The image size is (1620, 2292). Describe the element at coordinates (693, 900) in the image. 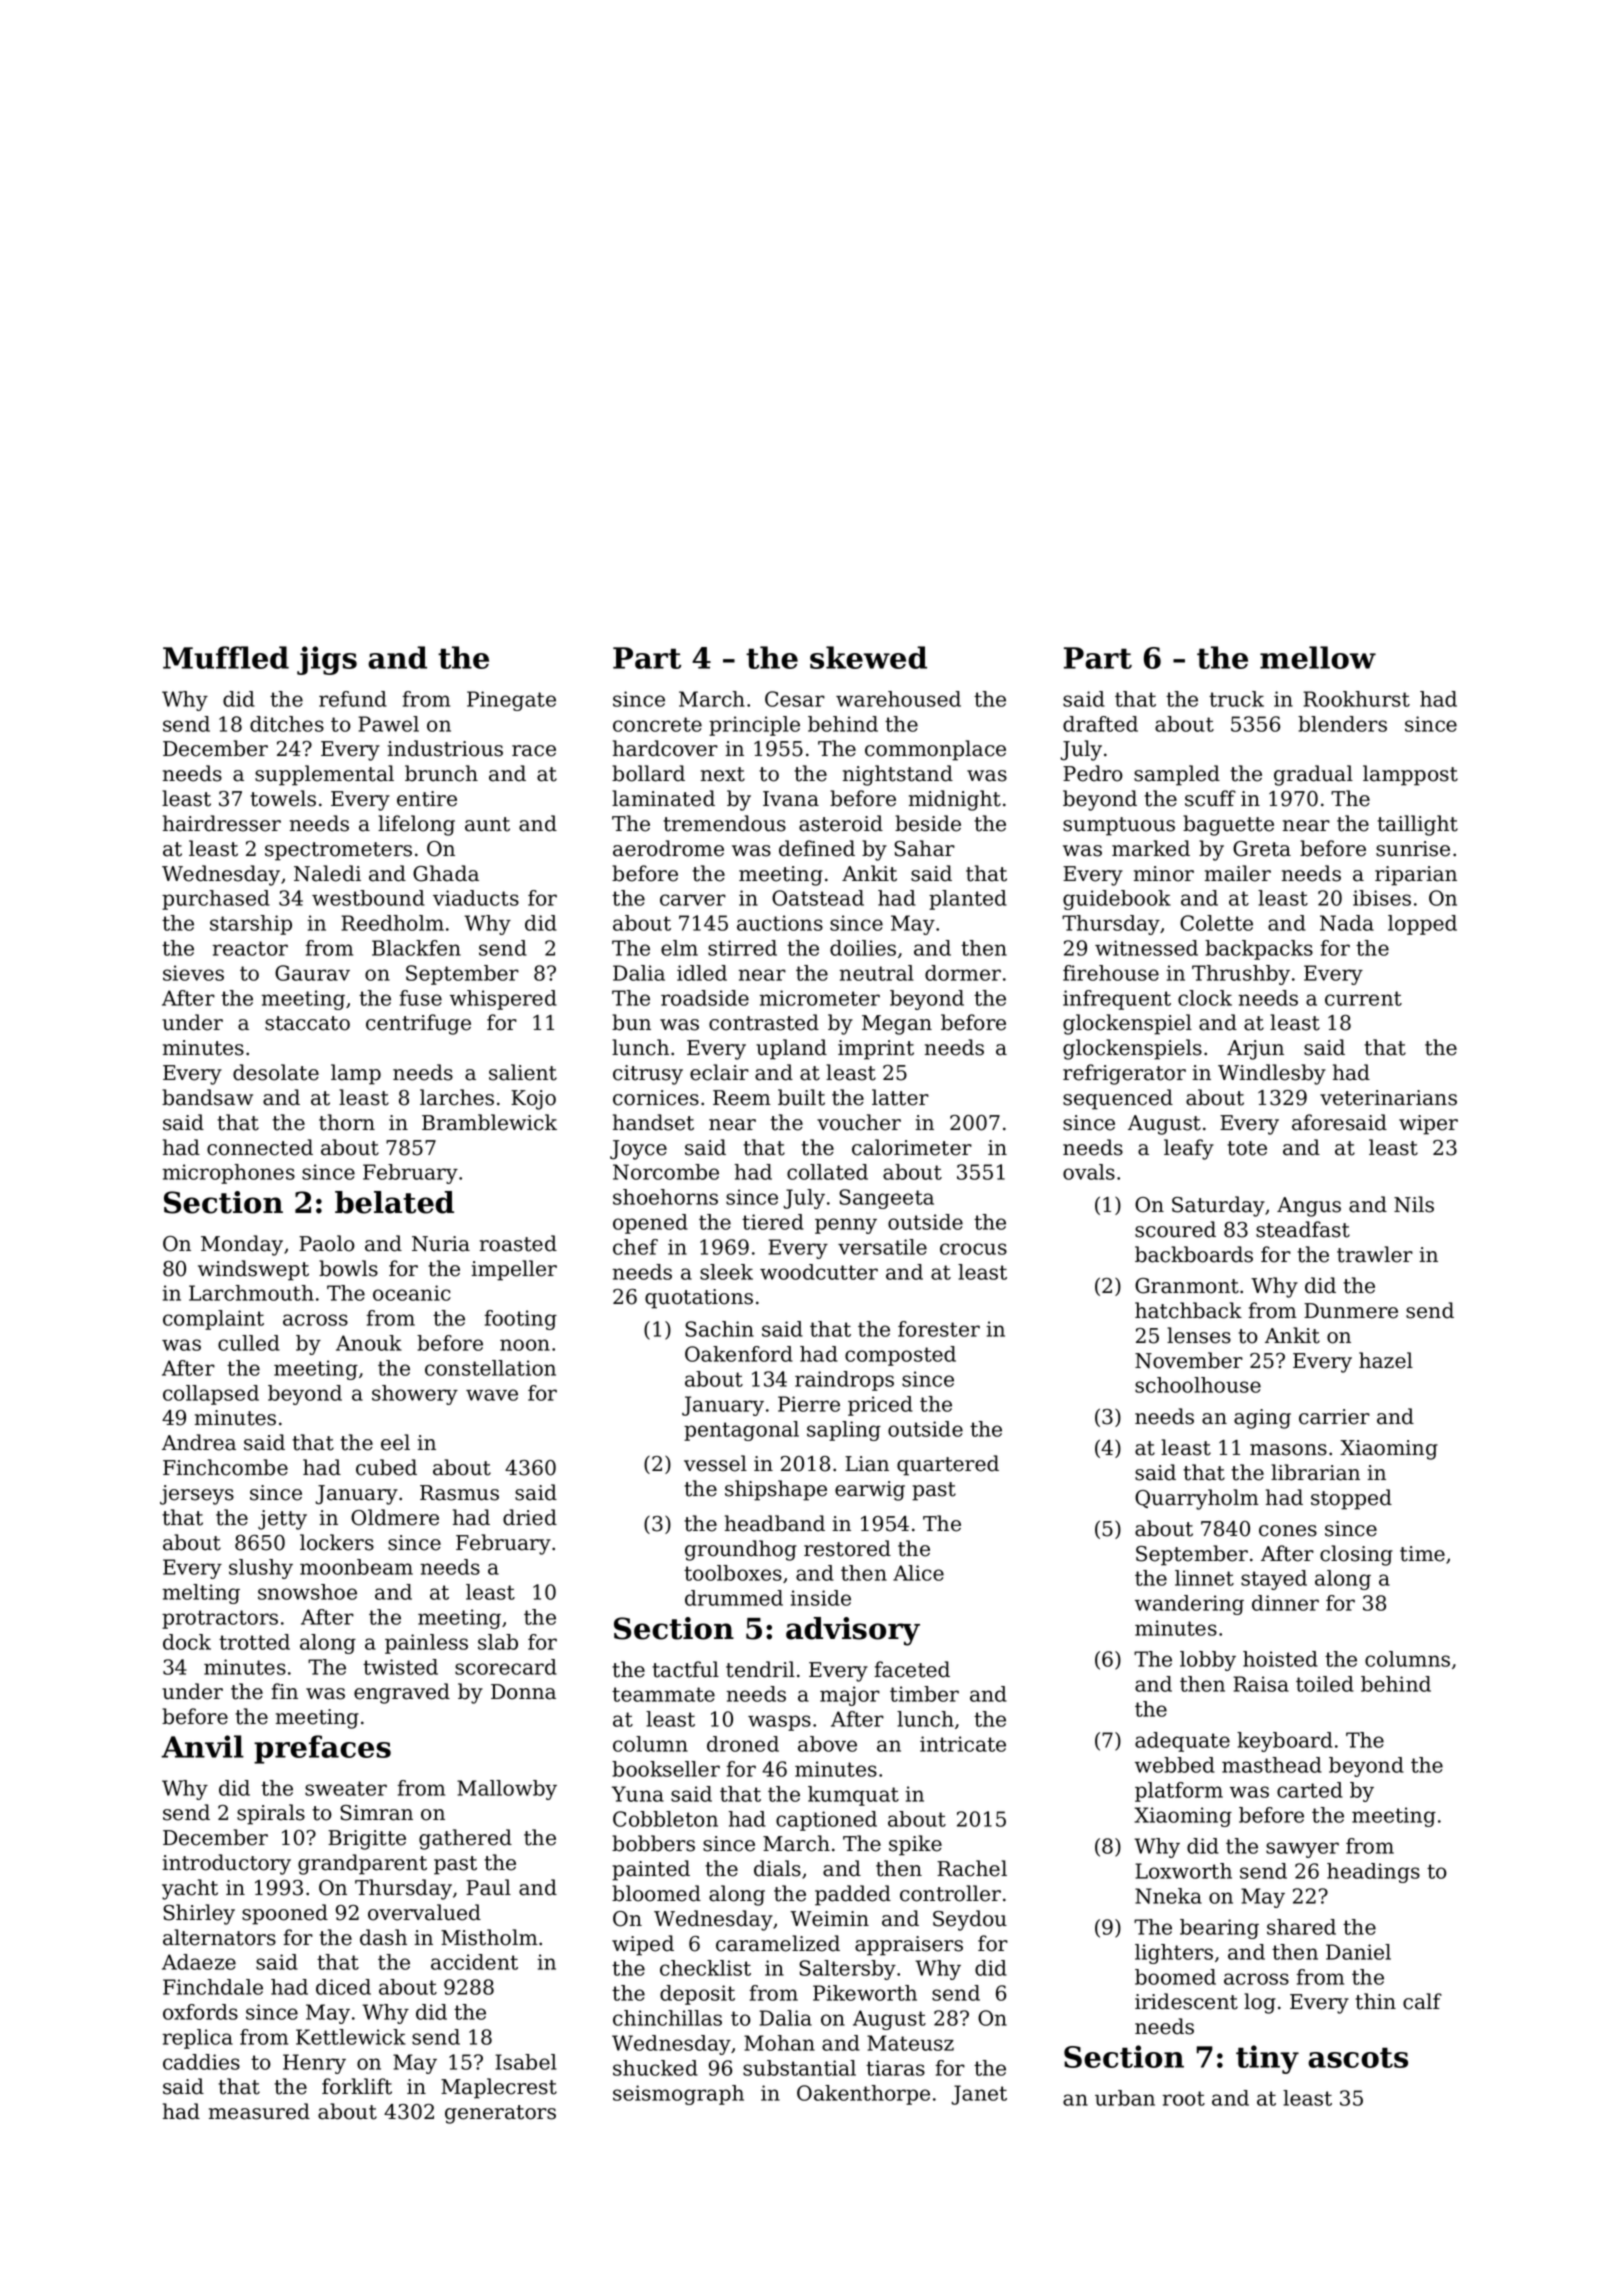

I see `carver` at that location.
